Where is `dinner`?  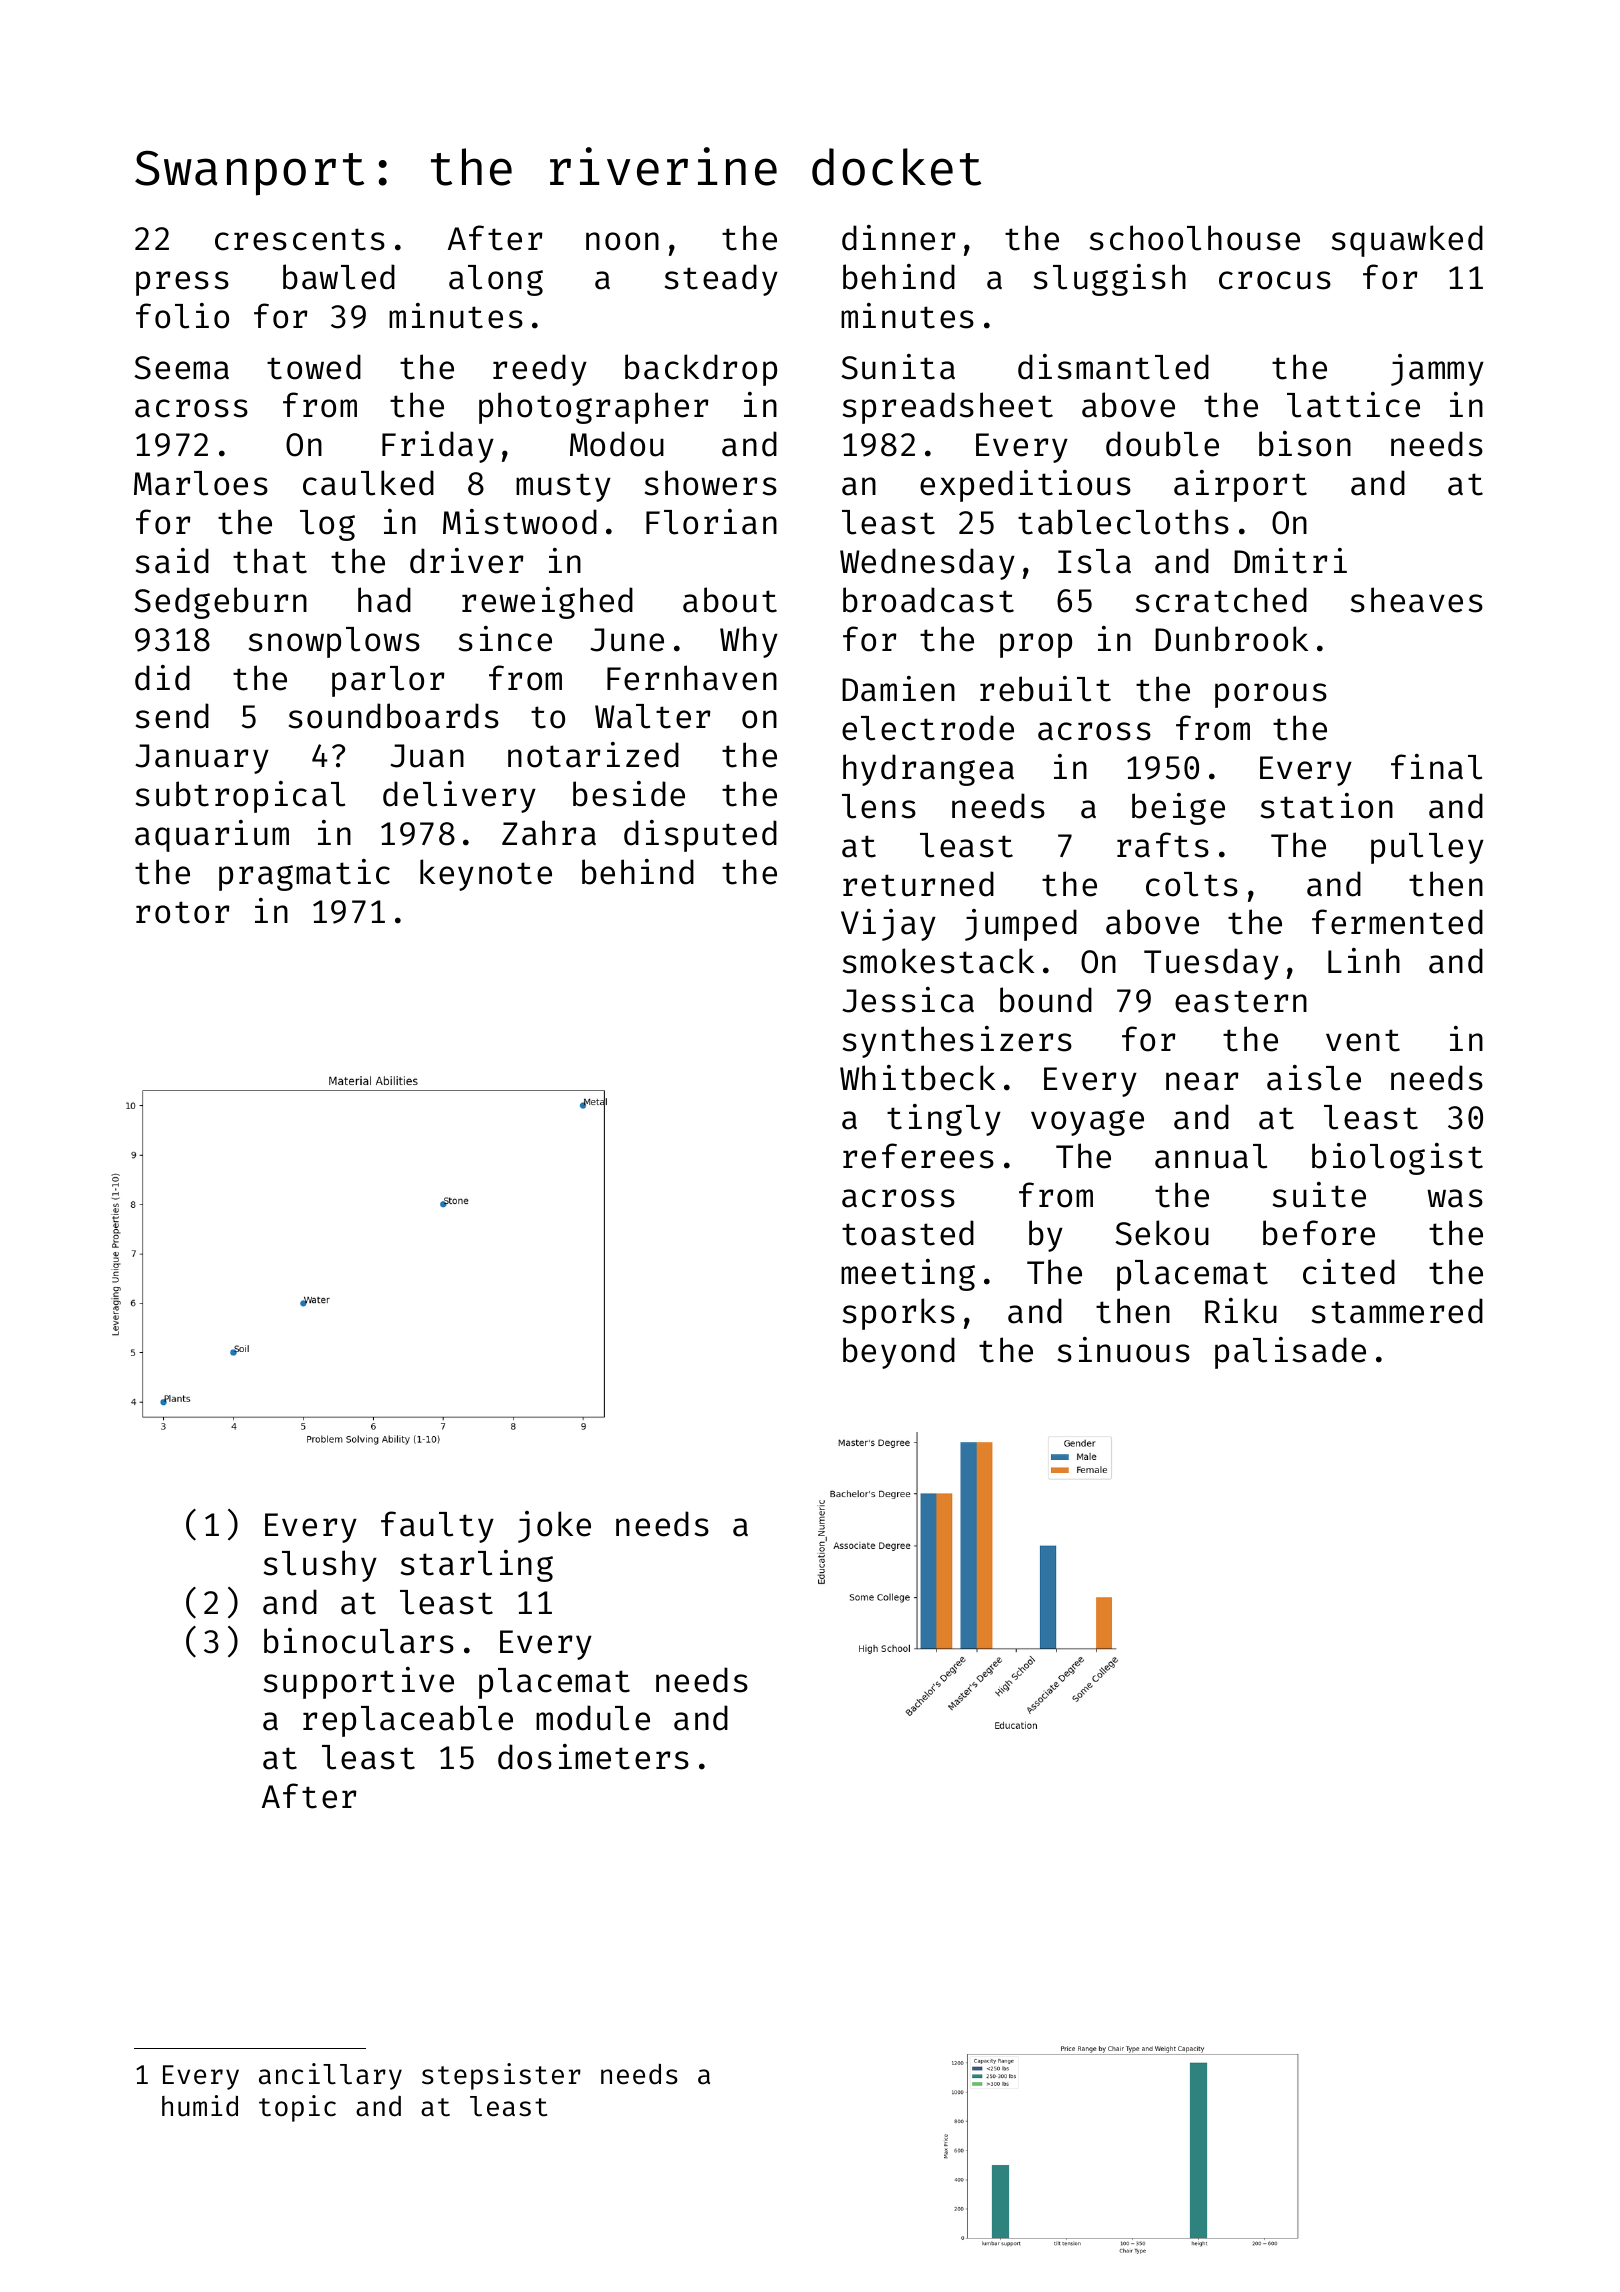 dinner is located at coordinates (898, 238).
